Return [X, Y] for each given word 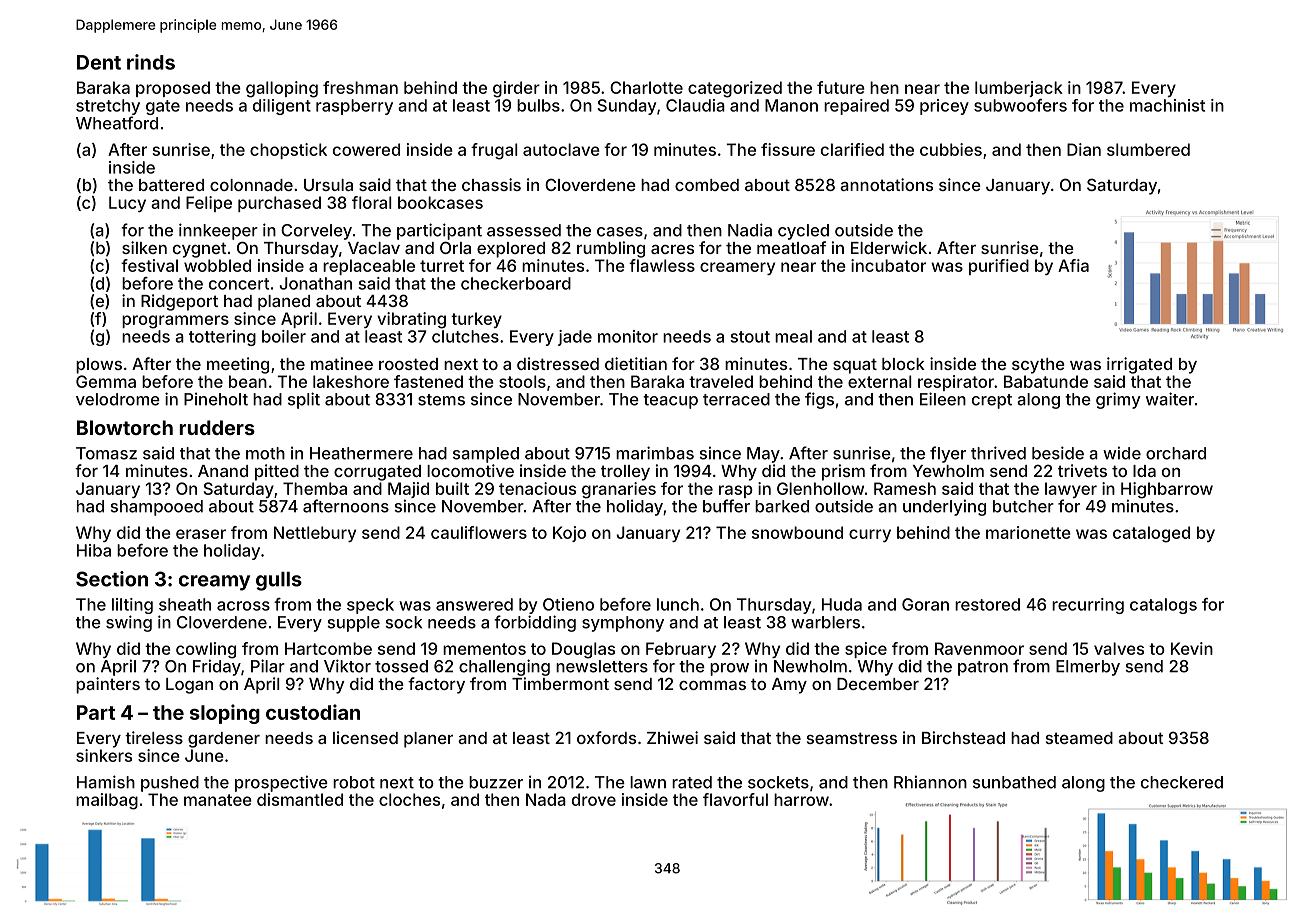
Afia [1073, 265]
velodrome [118, 399]
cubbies [951, 149]
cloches [409, 799]
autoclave [561, 149]
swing [129, 623]
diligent [282, 107]
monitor [628, 336]
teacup [670, 401]
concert [239, 284]
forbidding [535, 623]
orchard [1176, 453]
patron [983, 668]
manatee [218, 800]
